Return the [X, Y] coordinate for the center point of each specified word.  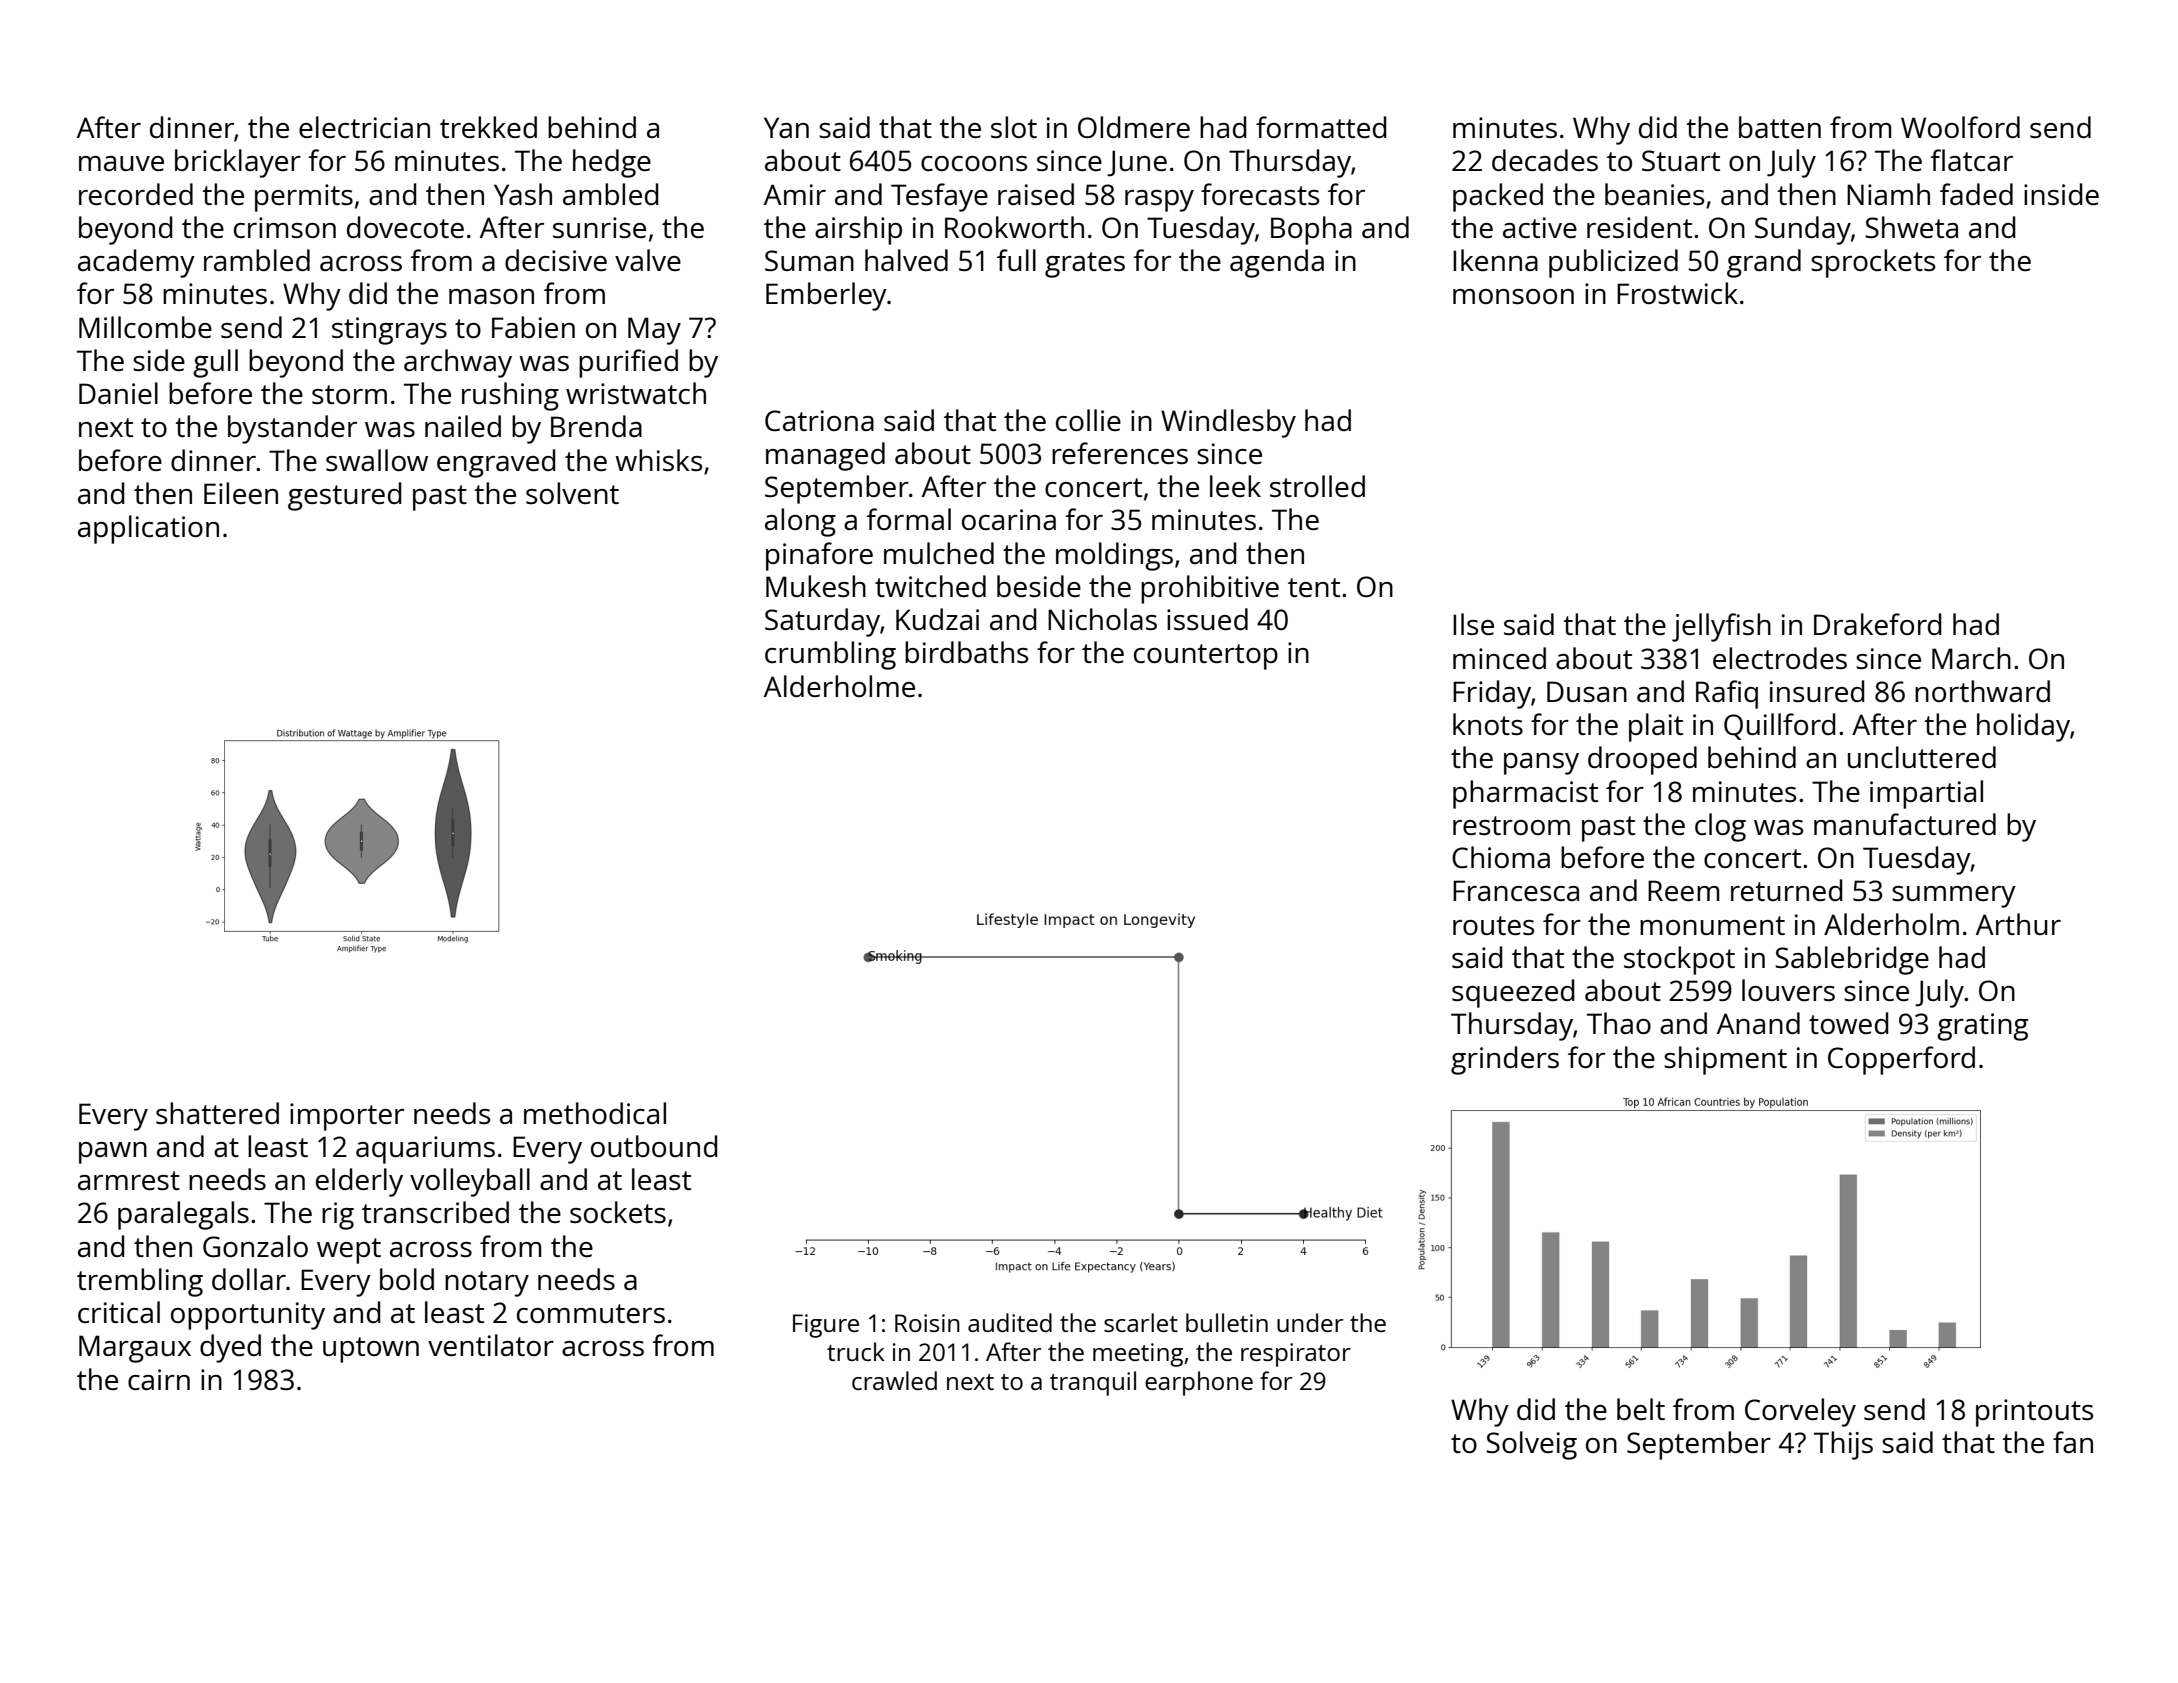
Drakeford [1878, 624]
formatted [1321, 127]
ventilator [491, 1345]
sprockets [1873, 263]
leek [1235, 486]
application [148, 529]
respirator [1296, 1355]
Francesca [1516, 890]
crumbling [830, 655]
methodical [595, 1113]
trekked [488, 127]
